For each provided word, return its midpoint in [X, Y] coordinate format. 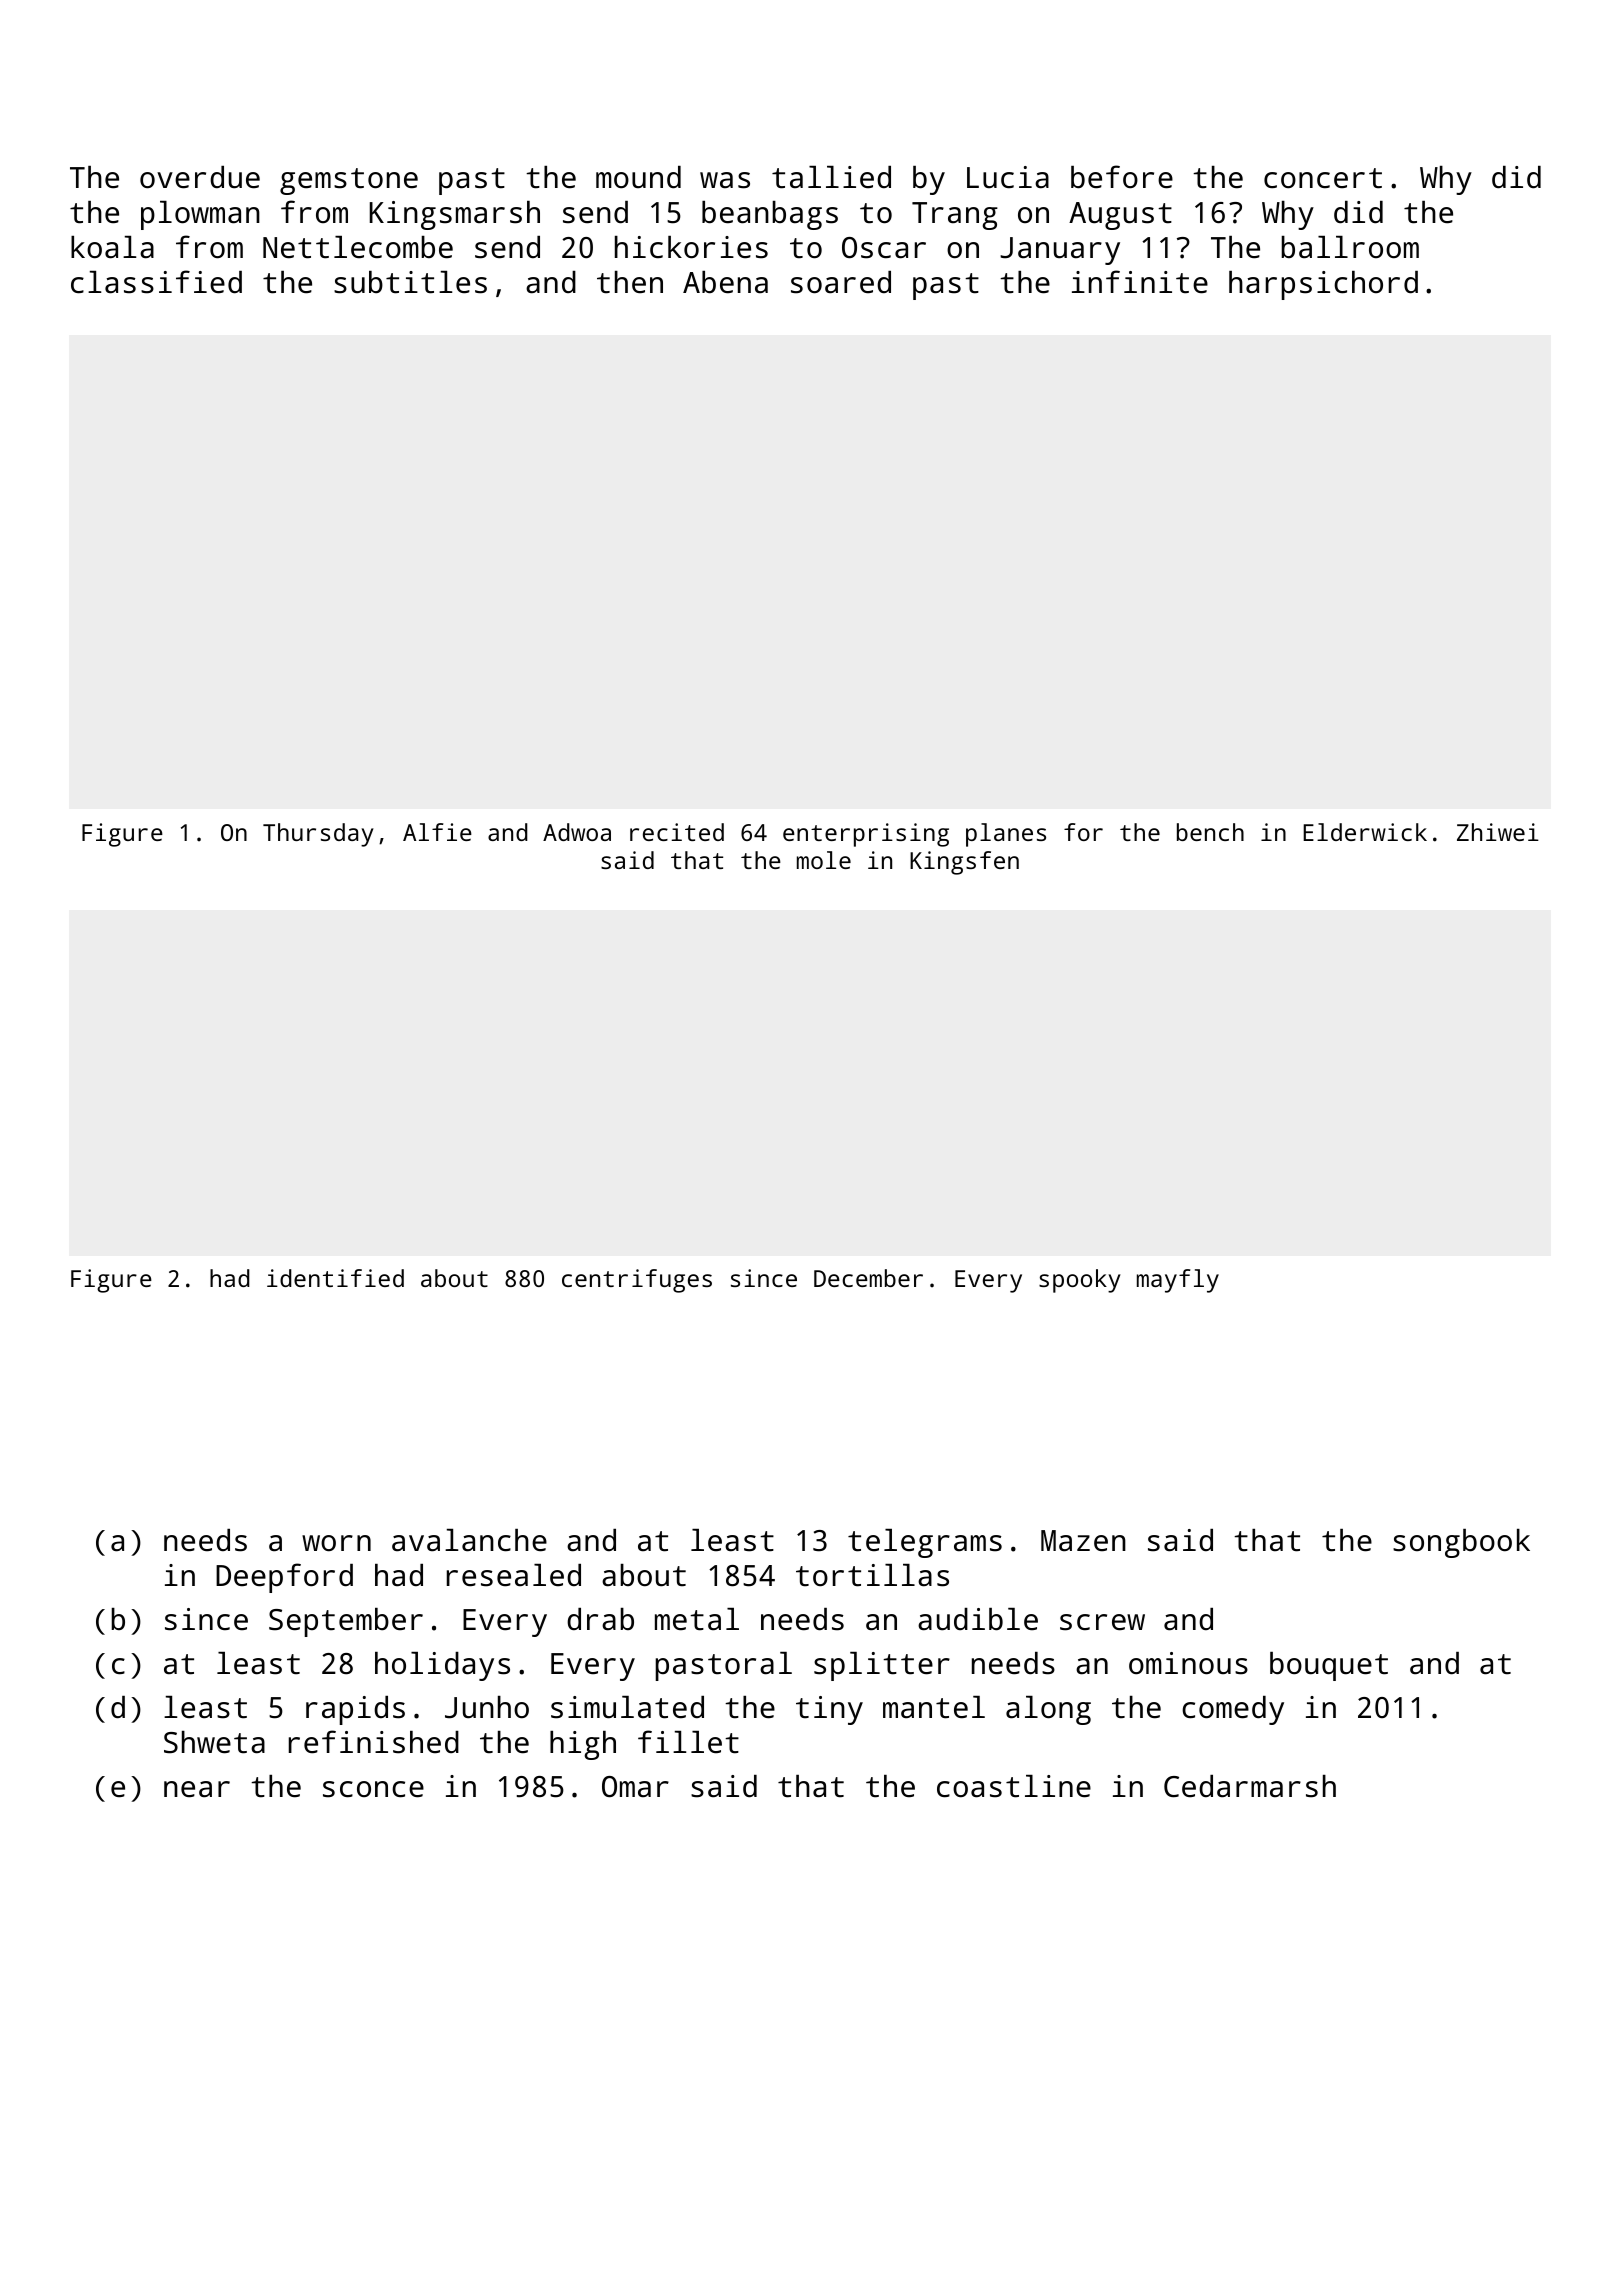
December [868, 1278]
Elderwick [1365, 832]
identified [335, 1278]
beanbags [770, 215]
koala [112, 247]
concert [1323, 178]
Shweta [214, 1742]
